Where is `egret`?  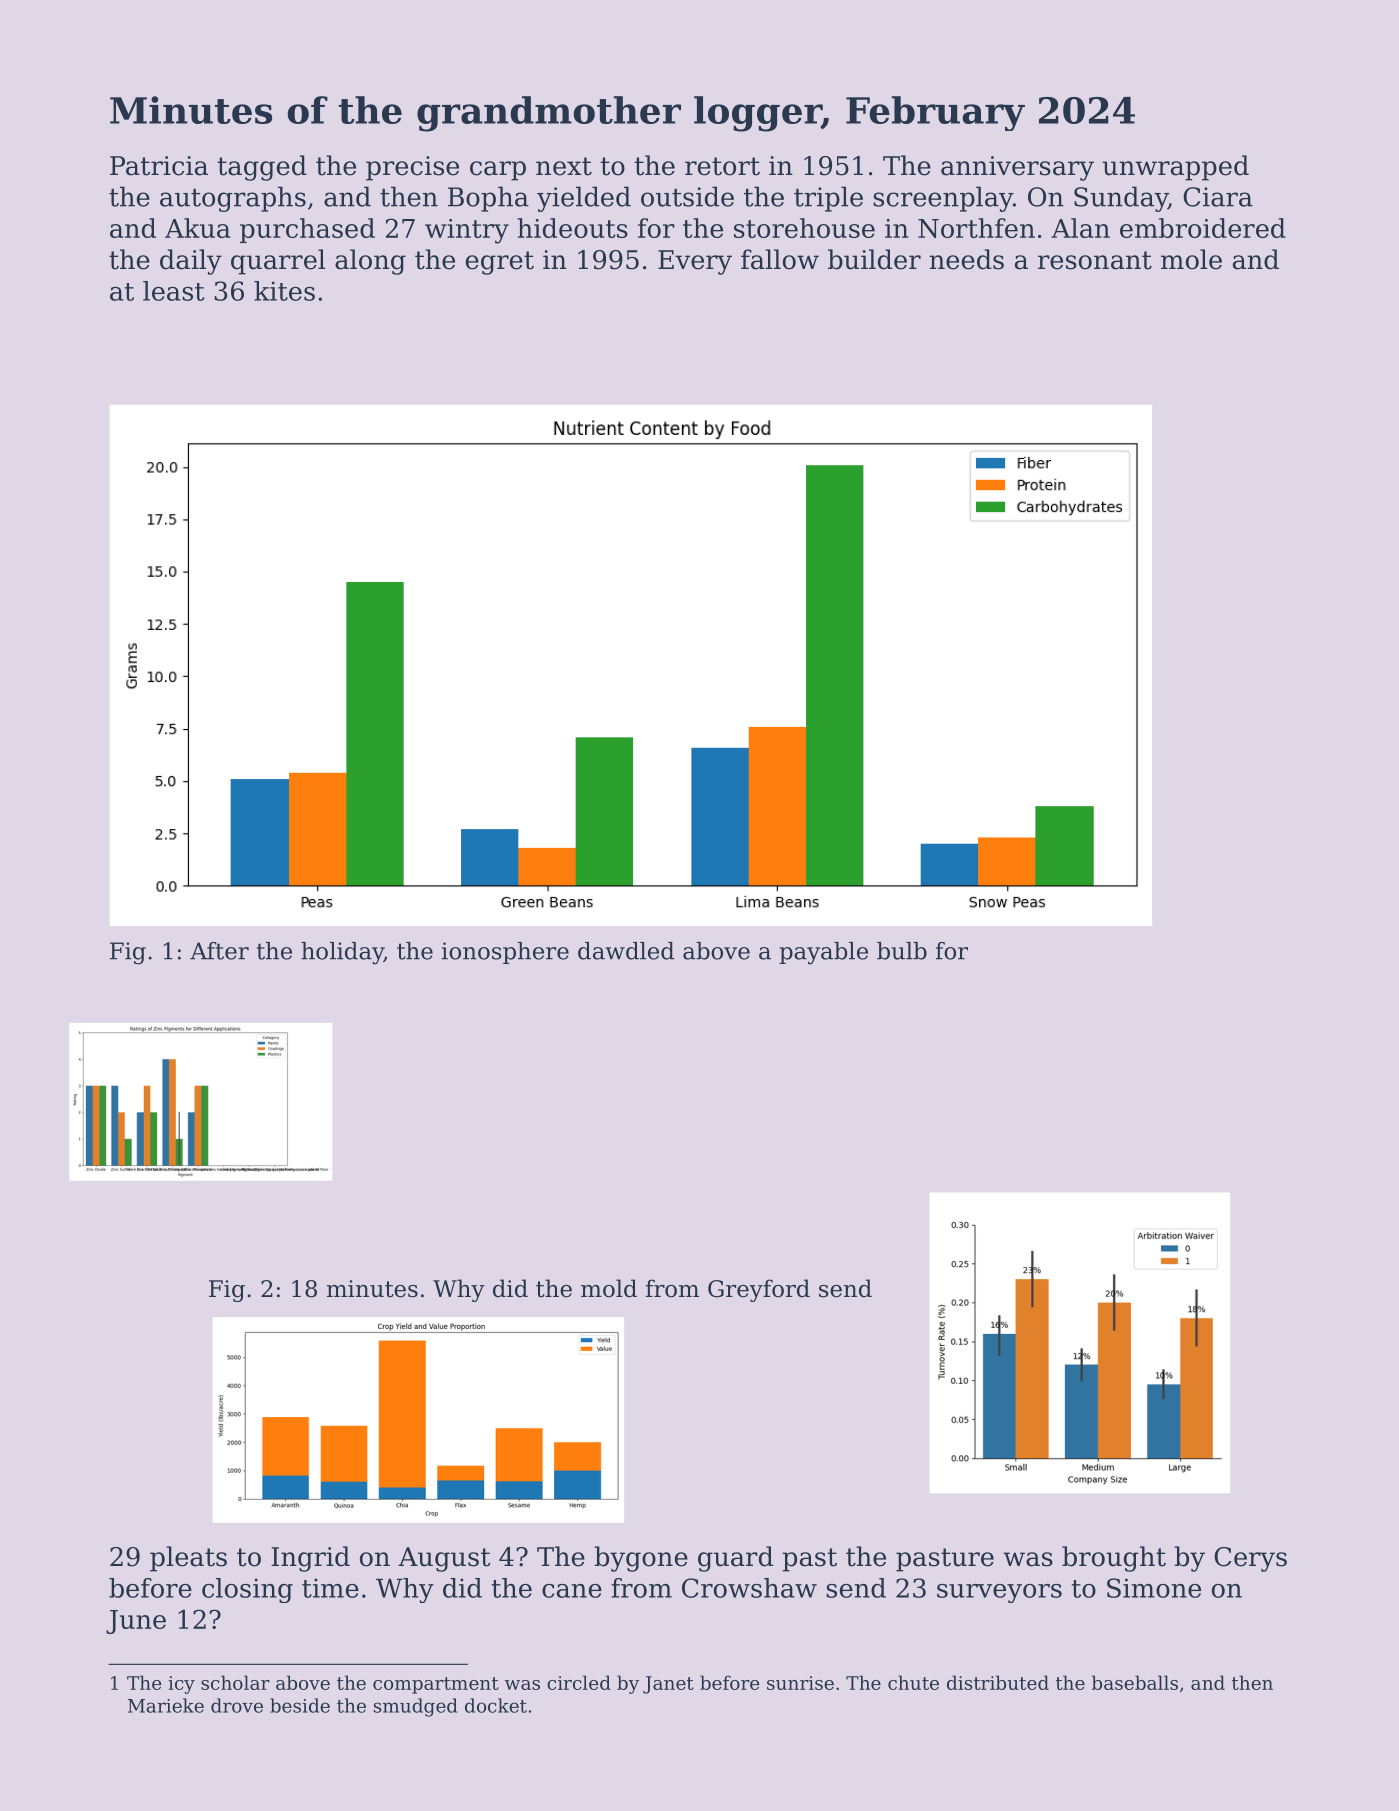
egret is located at coordinates (500, 263).
